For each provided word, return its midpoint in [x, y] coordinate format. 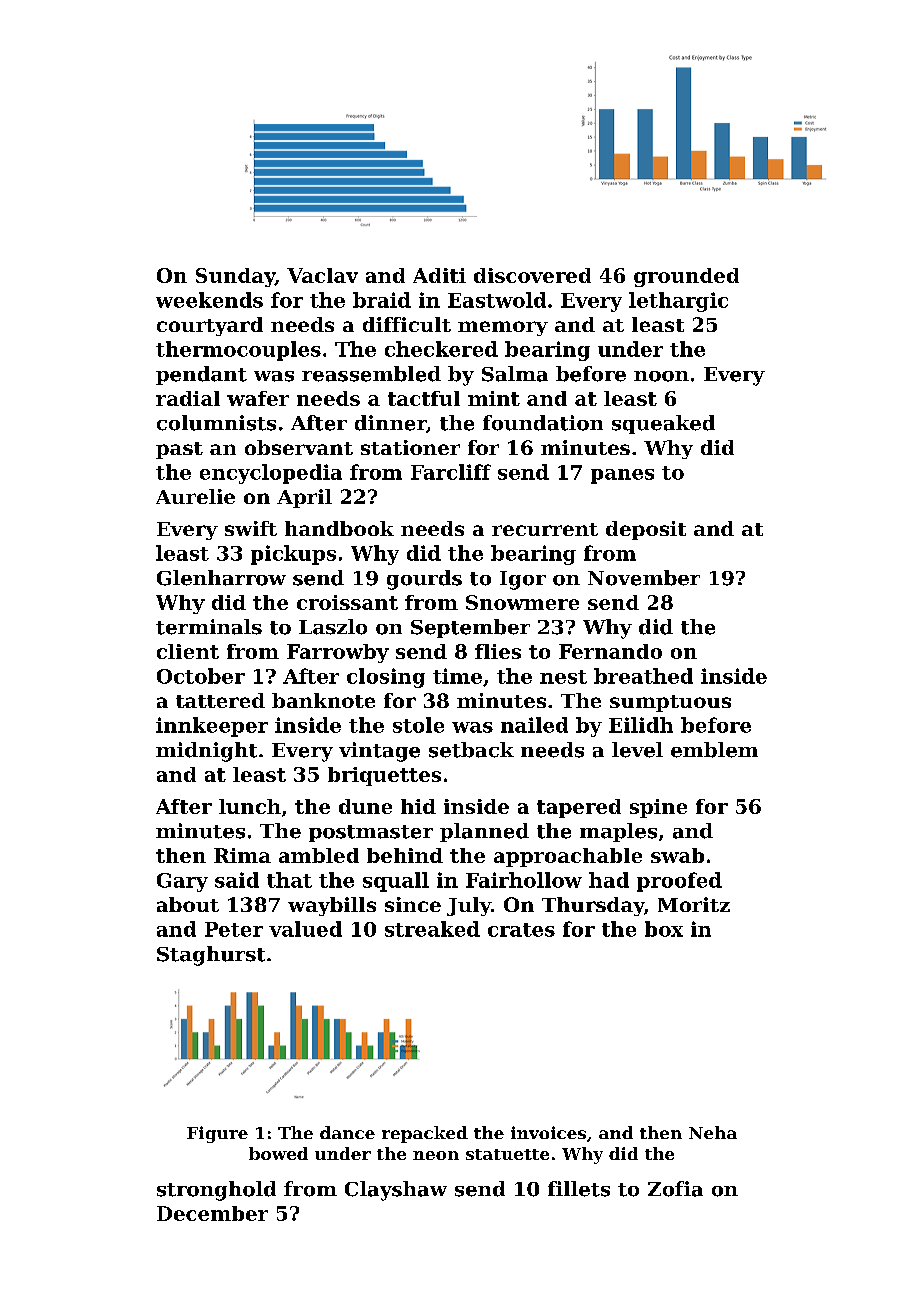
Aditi [439, 275]
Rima [242, 855]
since [413, 904]
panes [622, 476]
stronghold [216, 1191]
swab [677, 855]
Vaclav [322, 275]
